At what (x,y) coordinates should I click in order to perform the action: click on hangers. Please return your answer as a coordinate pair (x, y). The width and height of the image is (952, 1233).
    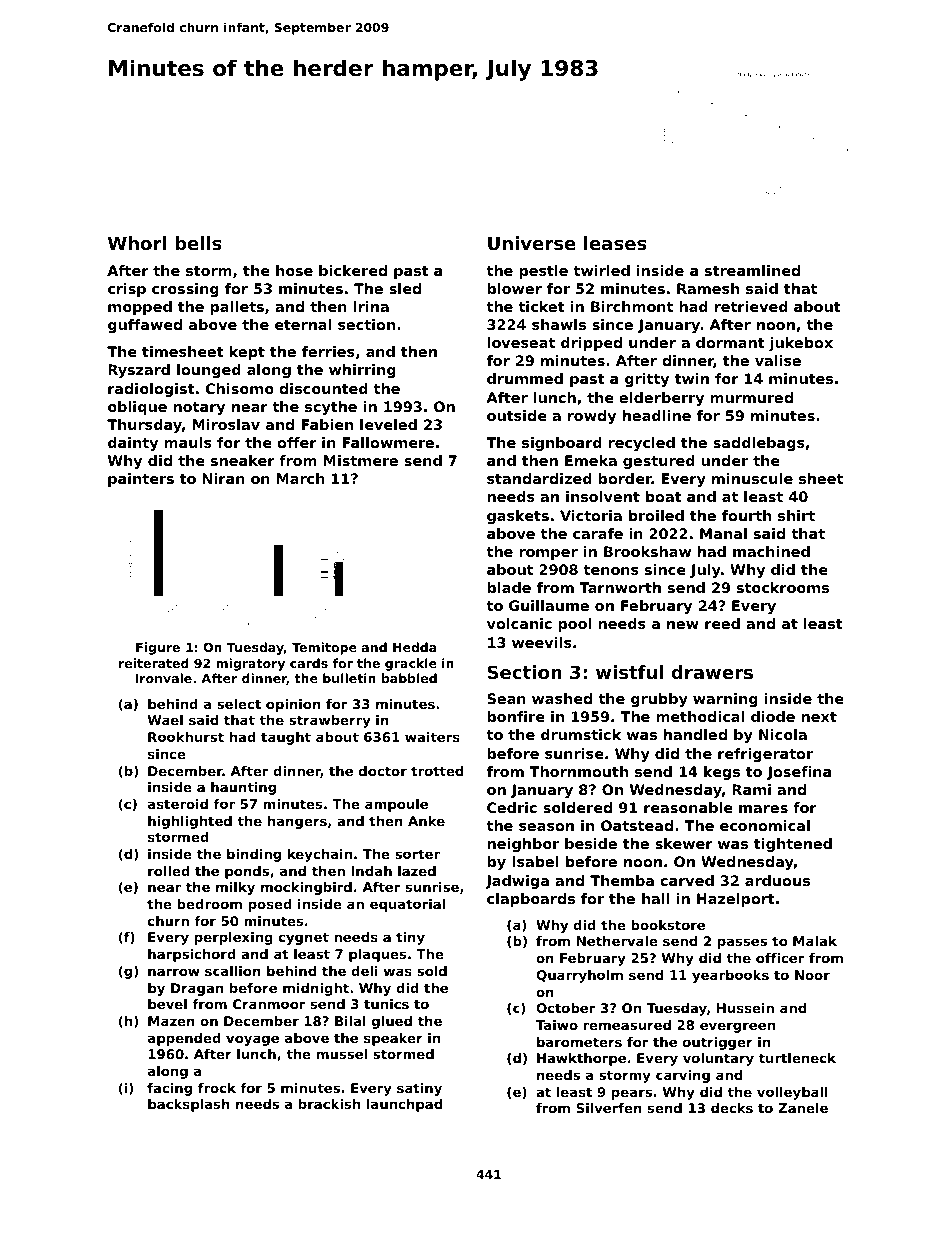
    Looking at the image, I should click on (297, 822).
